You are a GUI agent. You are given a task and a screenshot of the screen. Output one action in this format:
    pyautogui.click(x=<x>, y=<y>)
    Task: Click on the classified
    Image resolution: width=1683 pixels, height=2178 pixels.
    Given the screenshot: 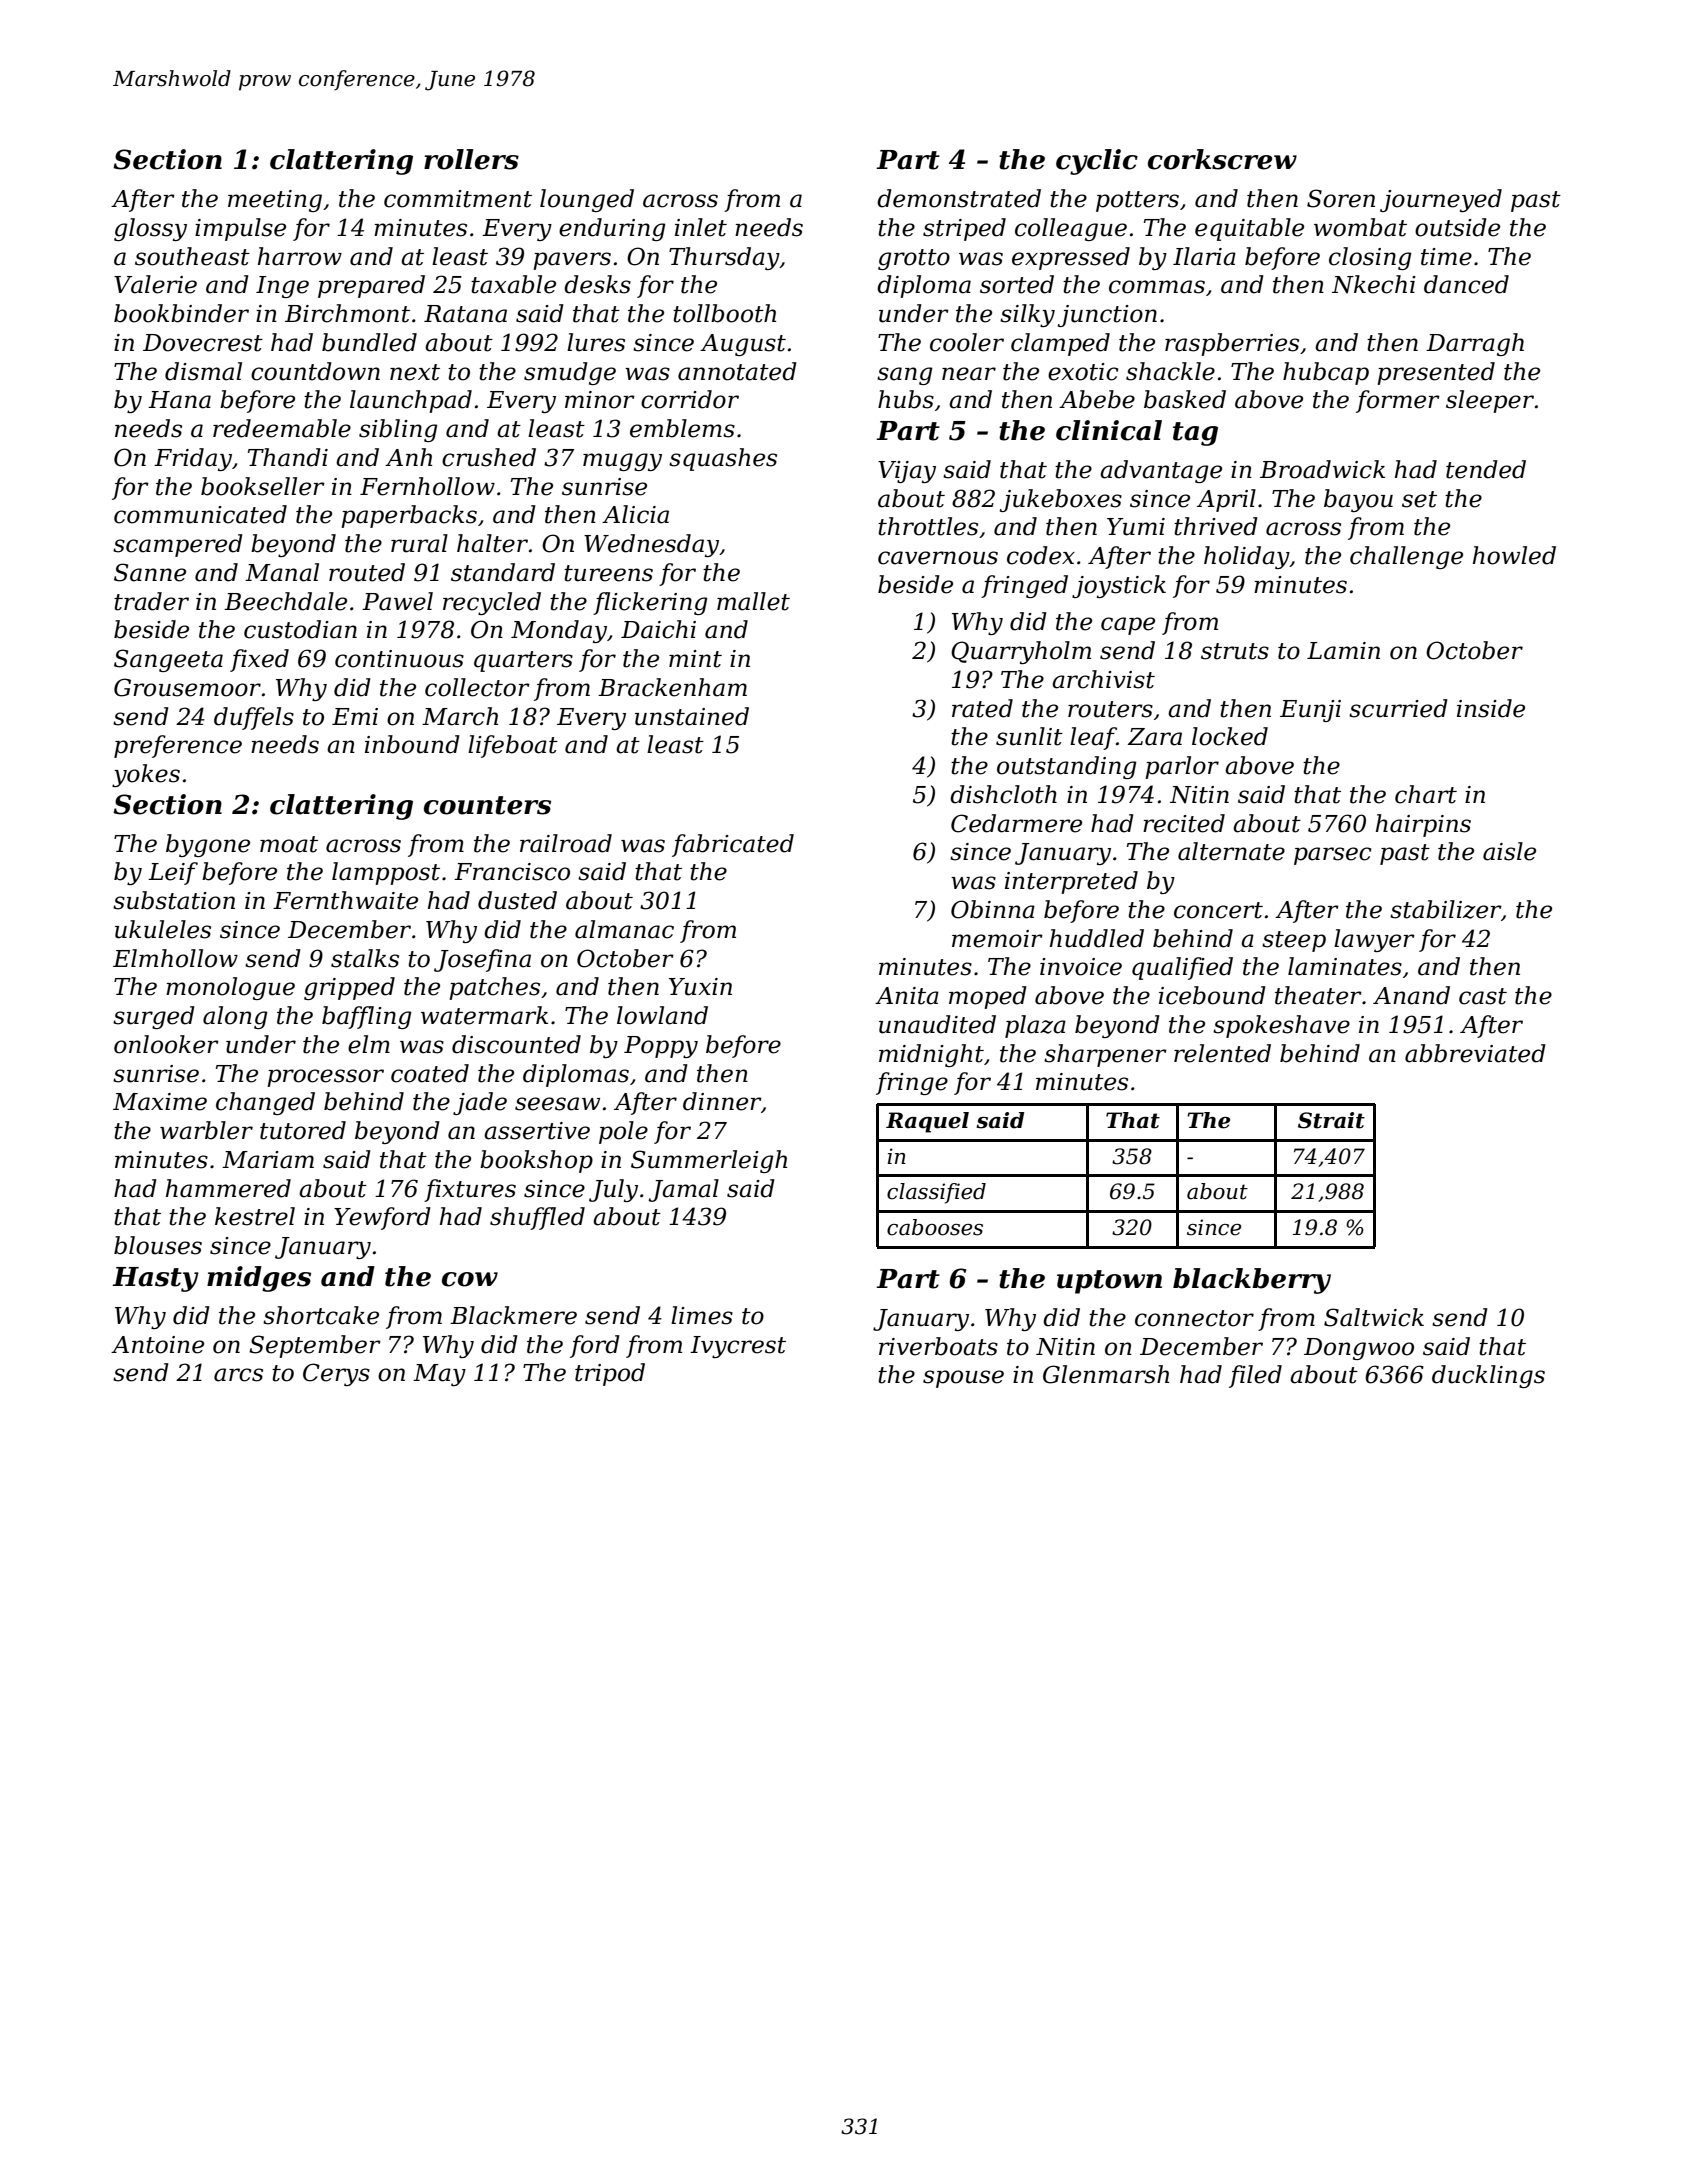 What is the action you would take?
    pyautogui.click(x=936, y=1193)
